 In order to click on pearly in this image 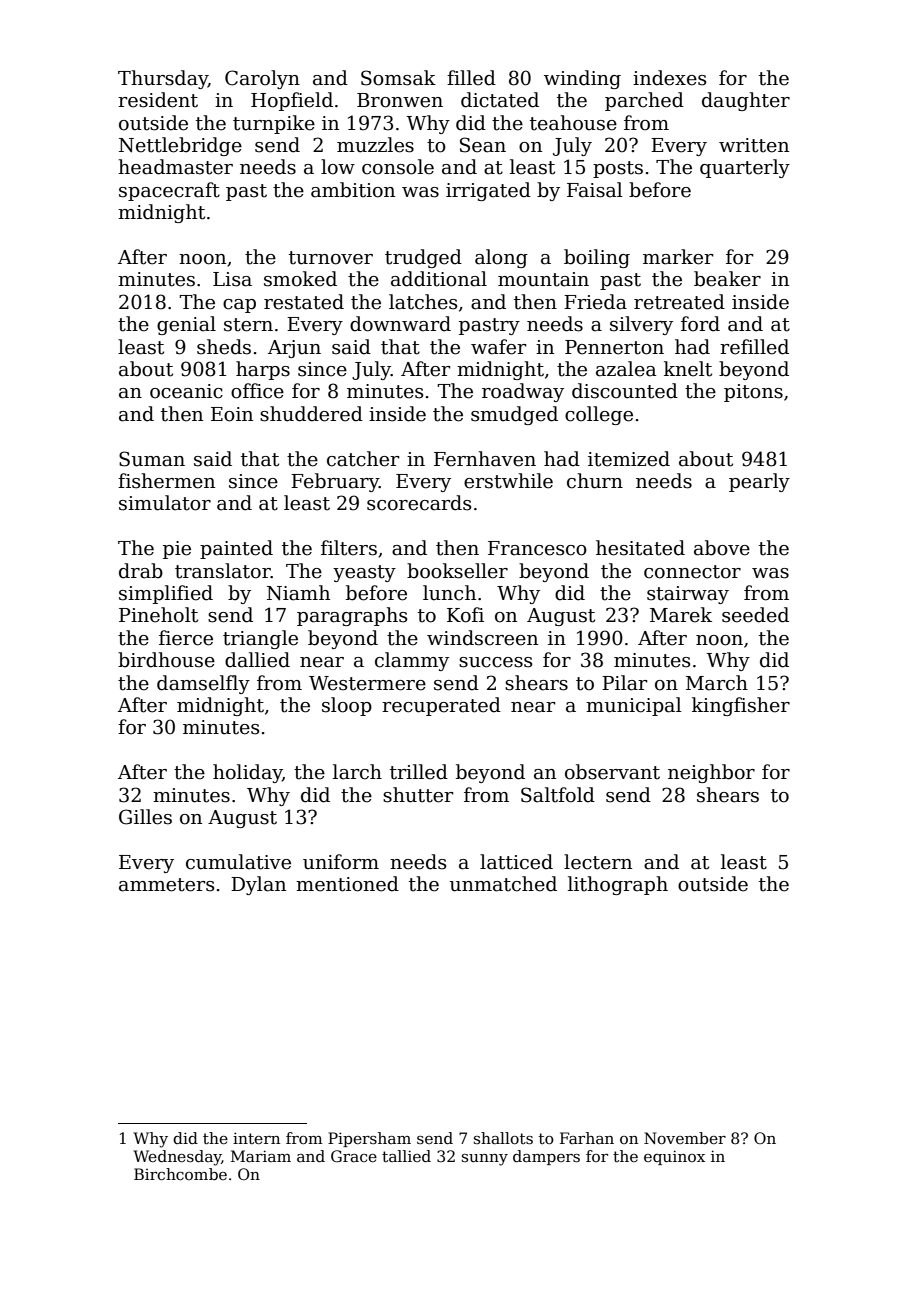, I will do `click(759, 482)`.
